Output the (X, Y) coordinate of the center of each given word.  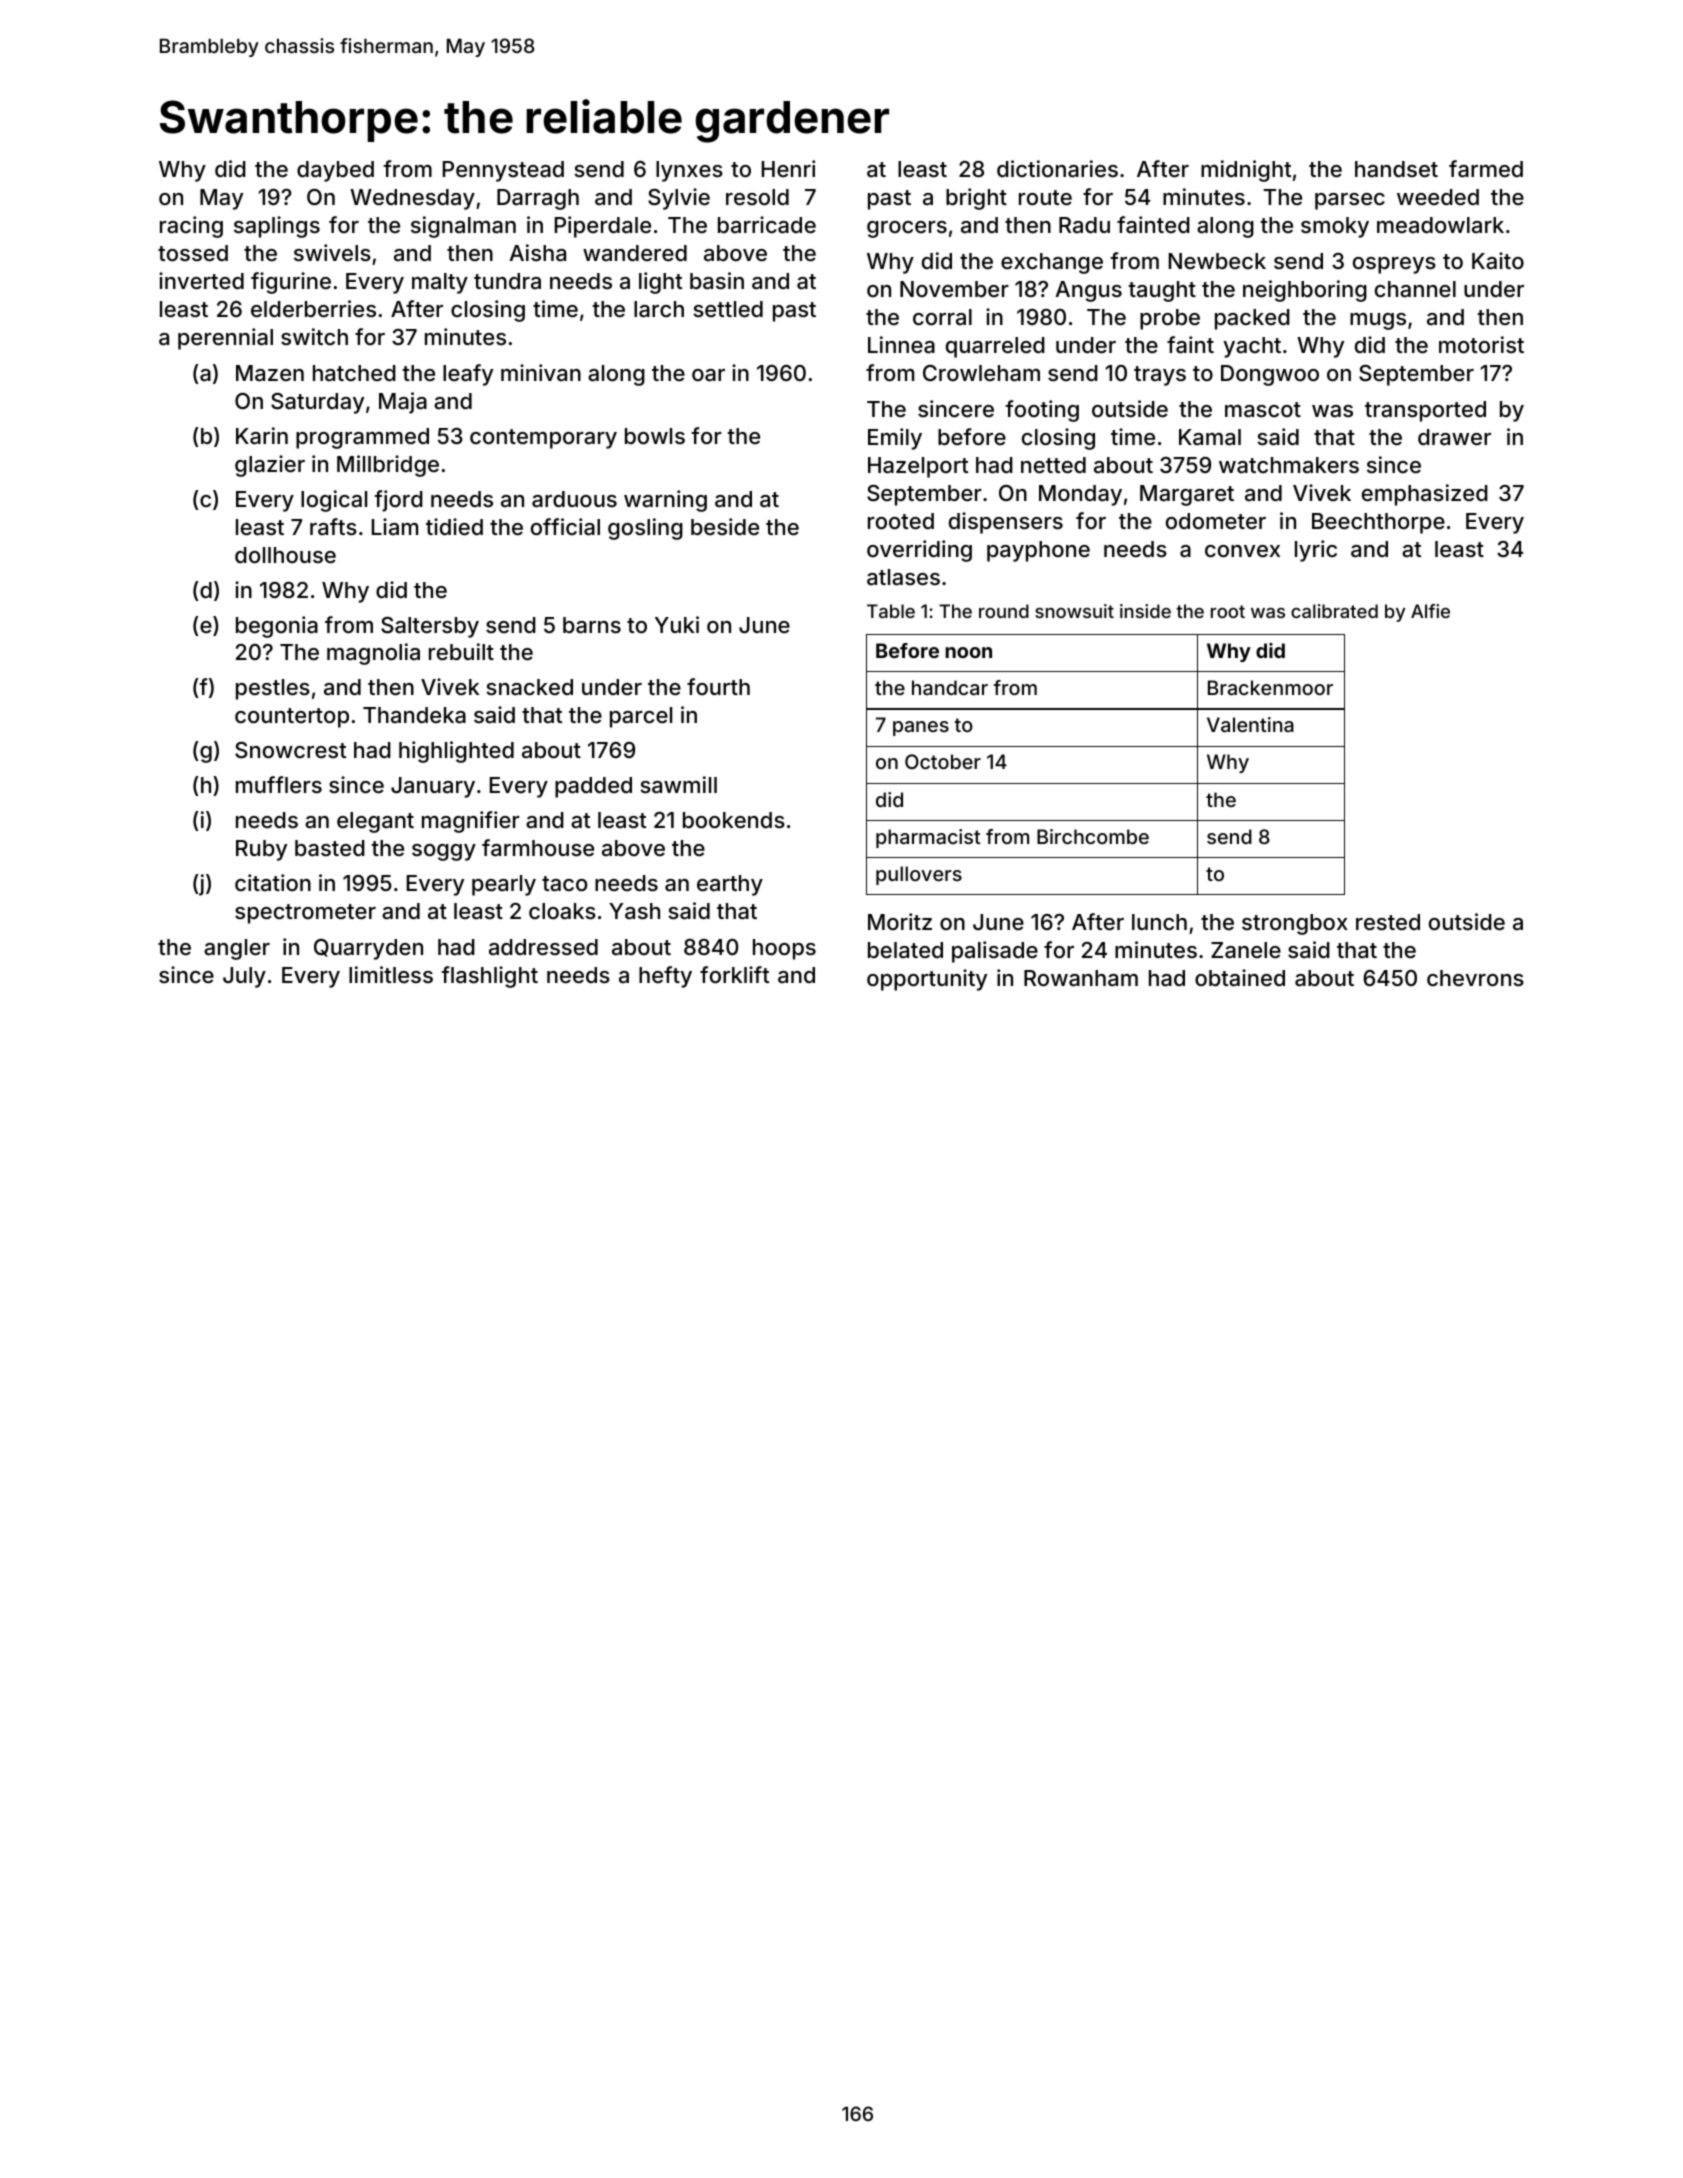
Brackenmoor (1270, 687)
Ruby (261, 850)
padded (593, 787)
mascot (1263, 410)
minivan (541, 373)
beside (725, 526)
